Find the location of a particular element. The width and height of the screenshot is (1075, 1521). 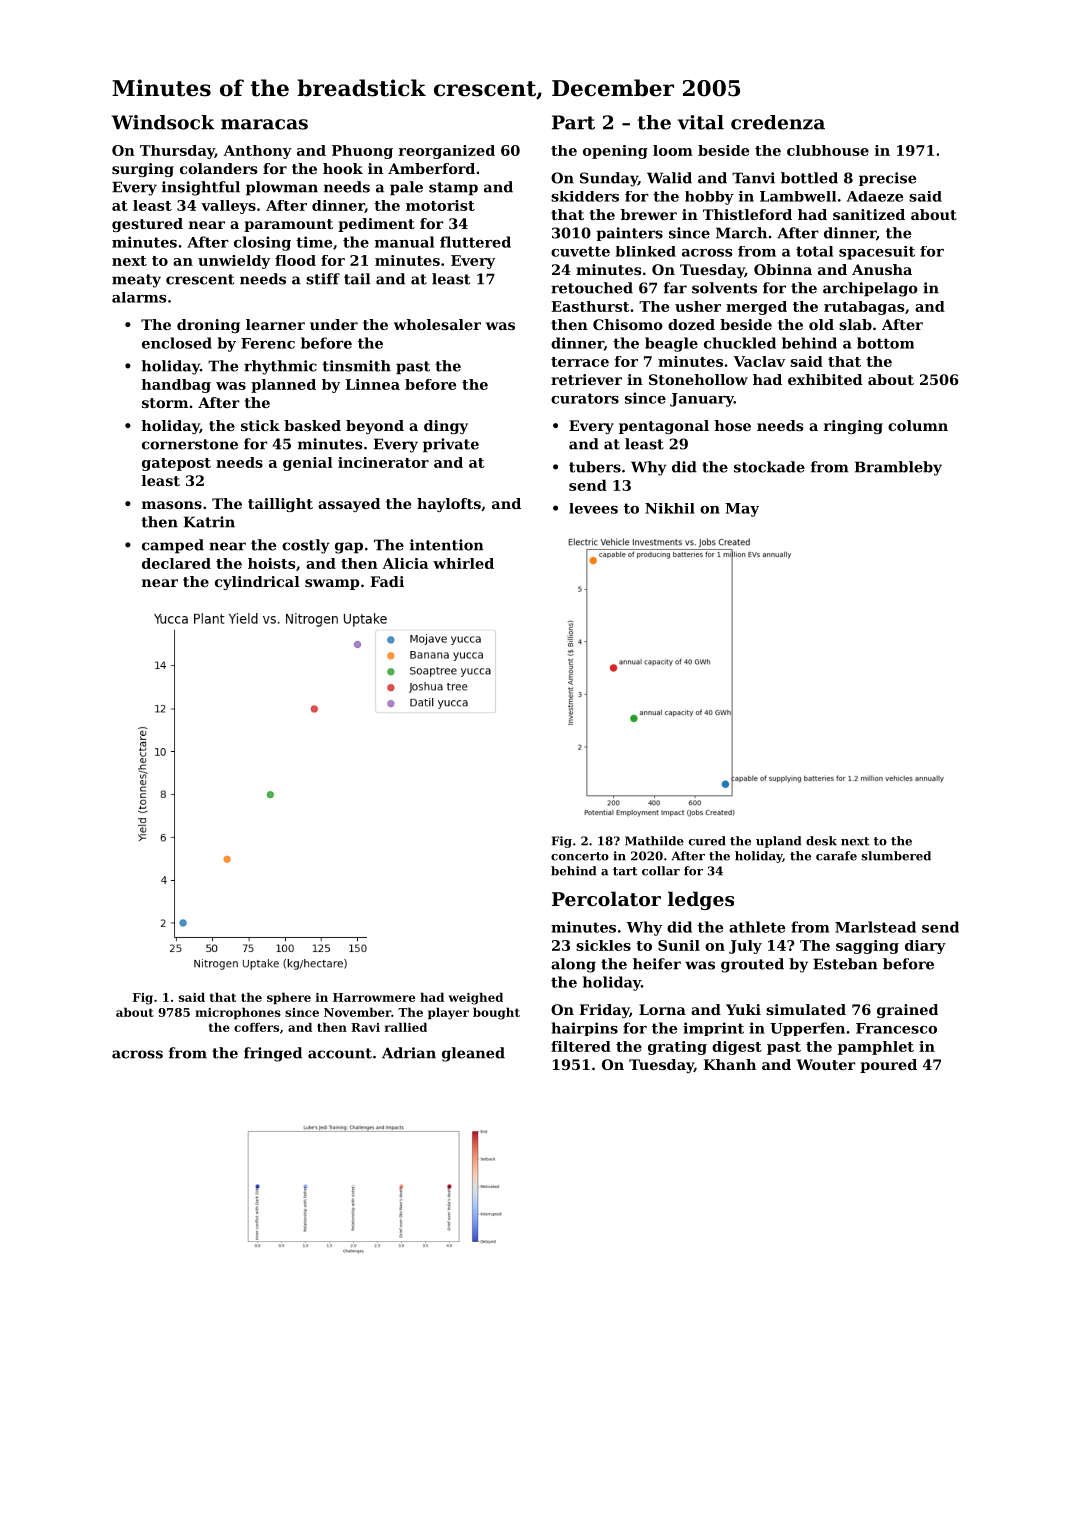

Windsock is located at coordinates (163, 122).
